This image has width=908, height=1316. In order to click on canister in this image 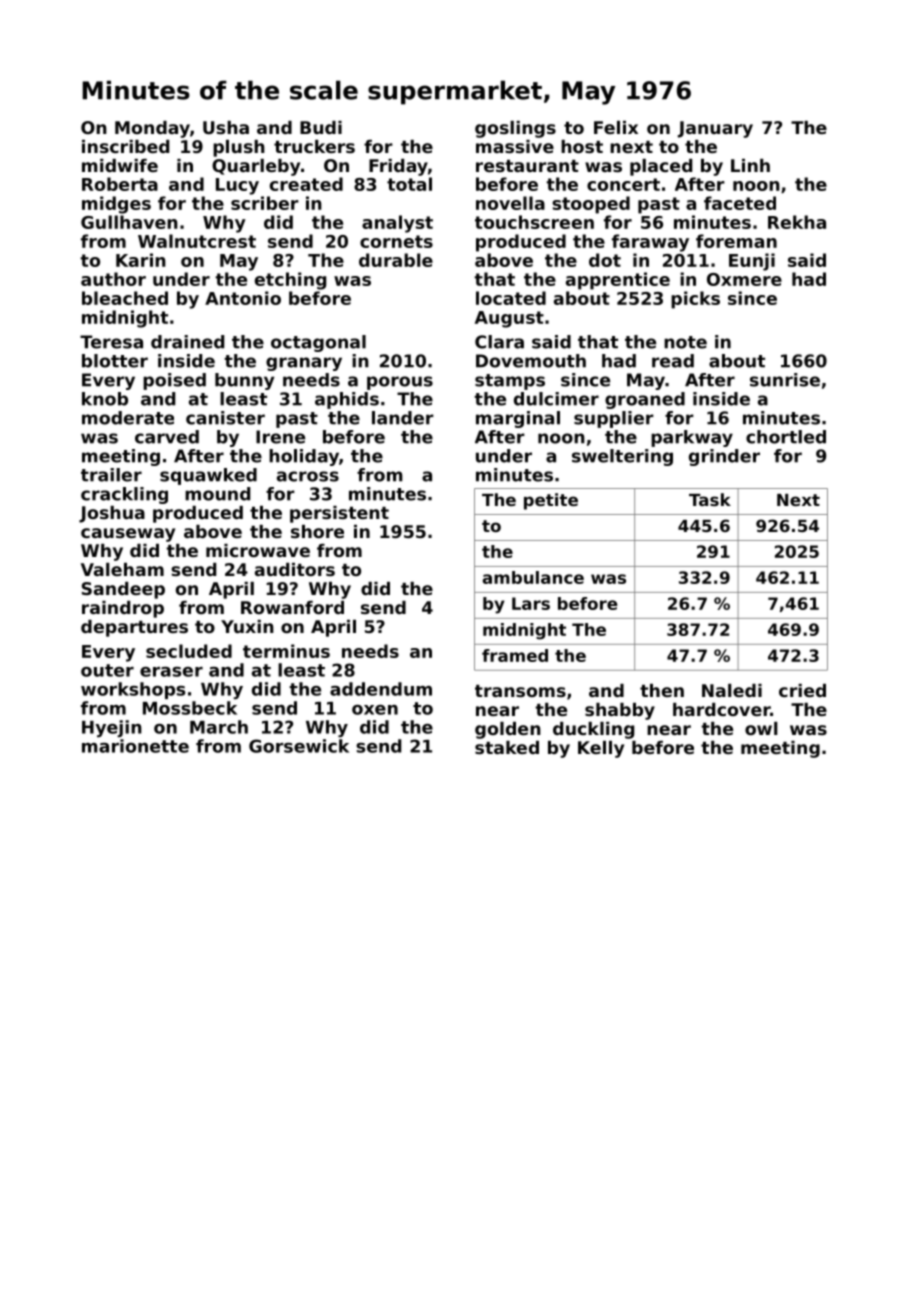, I will do `click(225, 418)`.
